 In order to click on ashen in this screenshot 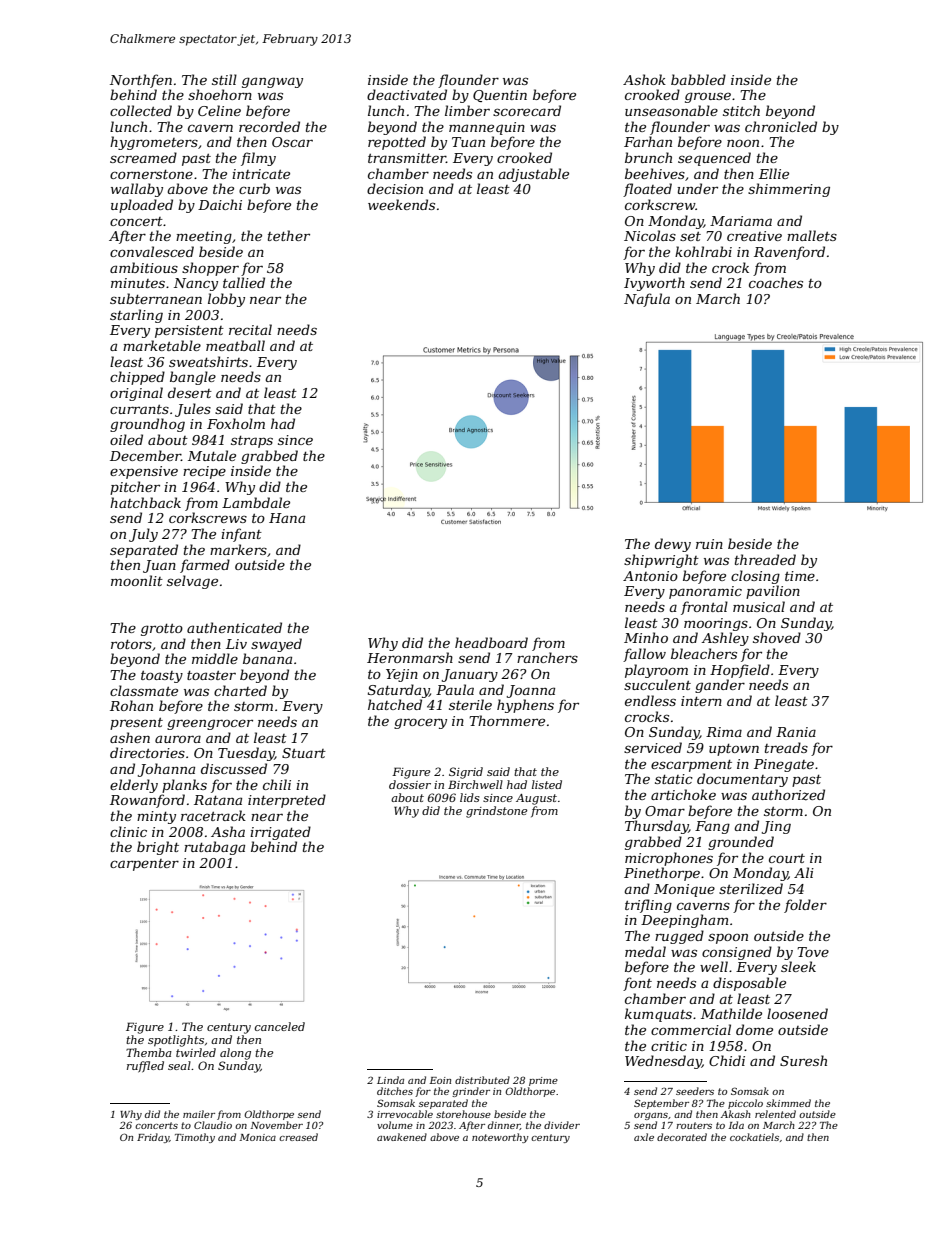, I will do `click(130, 737)`.
